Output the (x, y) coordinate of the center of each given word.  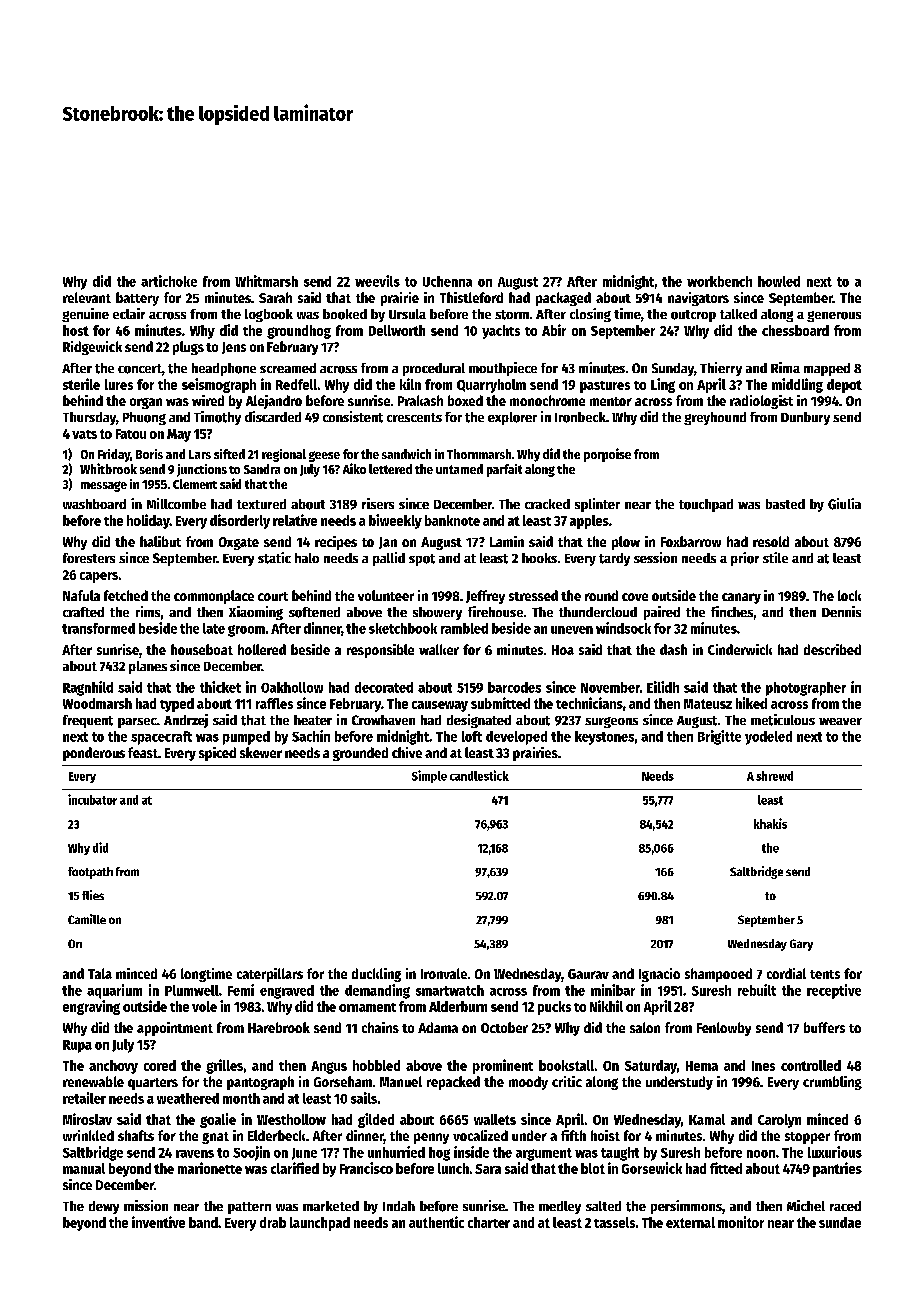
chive (407, 752)
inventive (158, 1222)
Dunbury (805, 418)
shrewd (774, 776)
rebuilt (757, 990)
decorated (384, 687)
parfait (504, 470)
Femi (241, 990)
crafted (83, 612)
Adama (438, 1027)
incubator (92, 799)
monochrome (547, 400)
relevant (87, 297)
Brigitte (719, 737)
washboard (94, 504)
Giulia (844, 504)
